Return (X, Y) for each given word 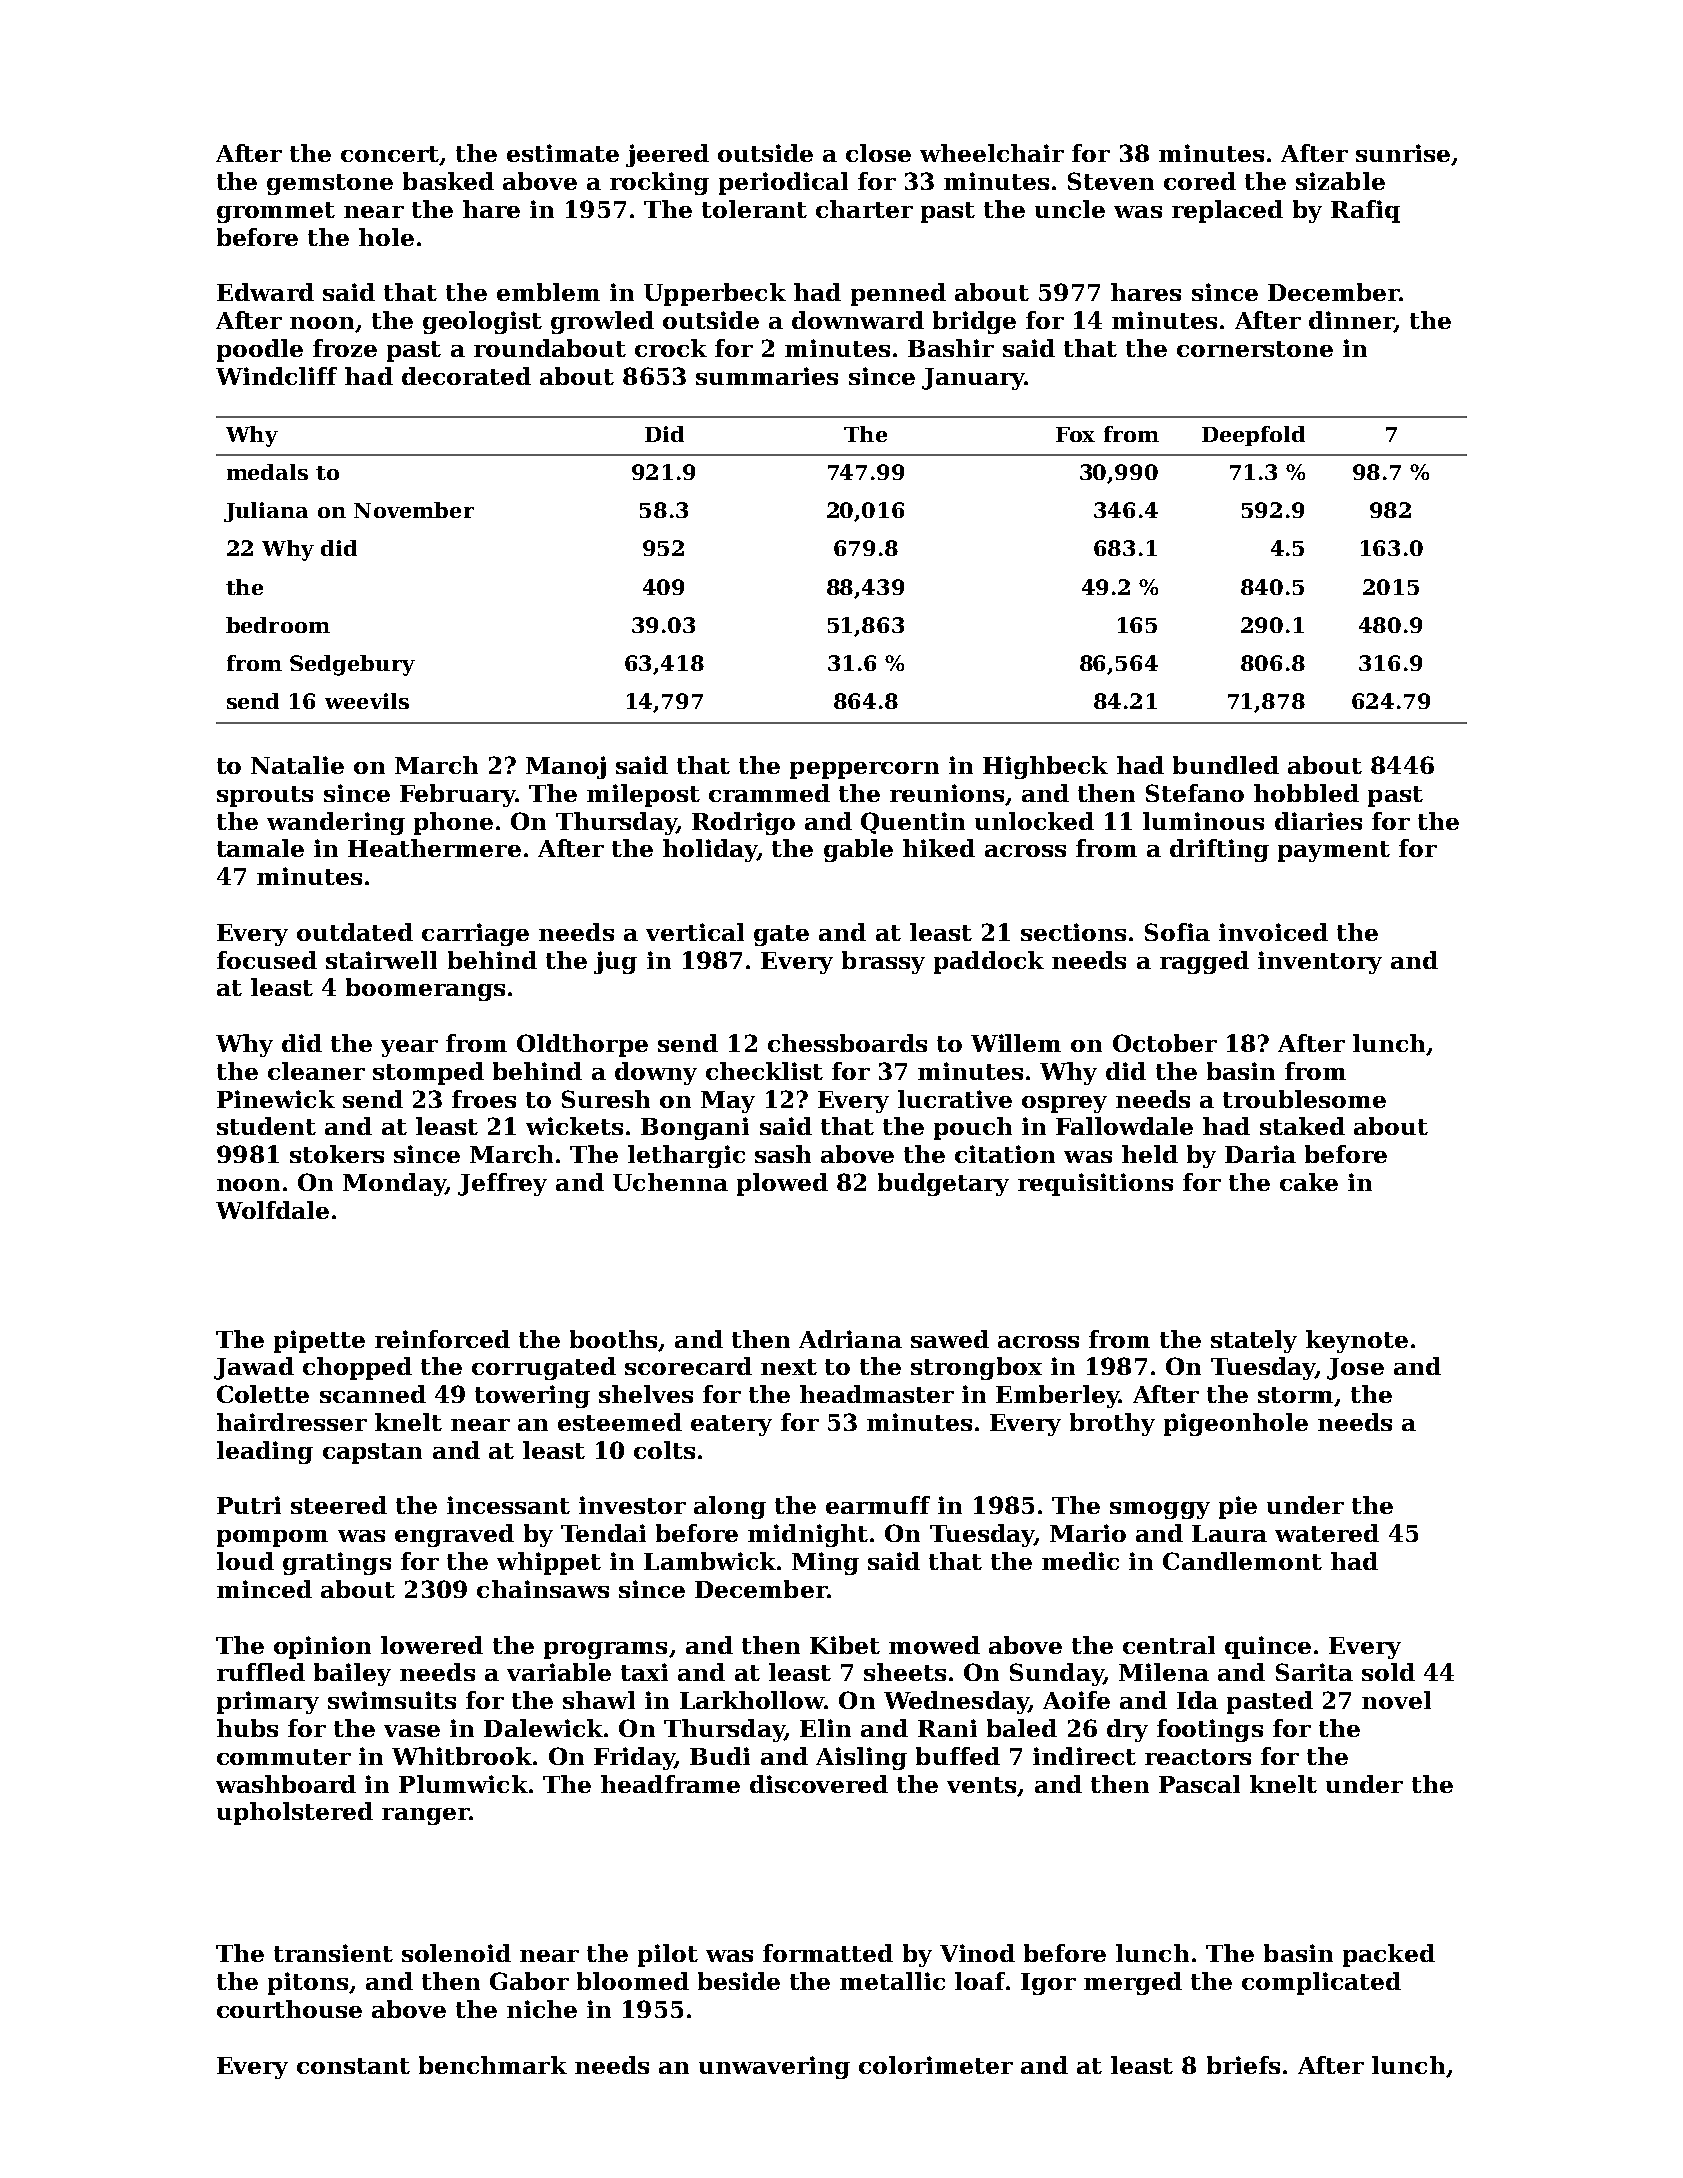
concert (390, 155)
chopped (357, 1368)
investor (632, 1505)
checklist (764, 1071)
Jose (1355, 1369)
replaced (1227, 211)
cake (1309, 1182)
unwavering (774, 2067)
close (878, 153)
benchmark (493, 2065)
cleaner (316, 1071)
